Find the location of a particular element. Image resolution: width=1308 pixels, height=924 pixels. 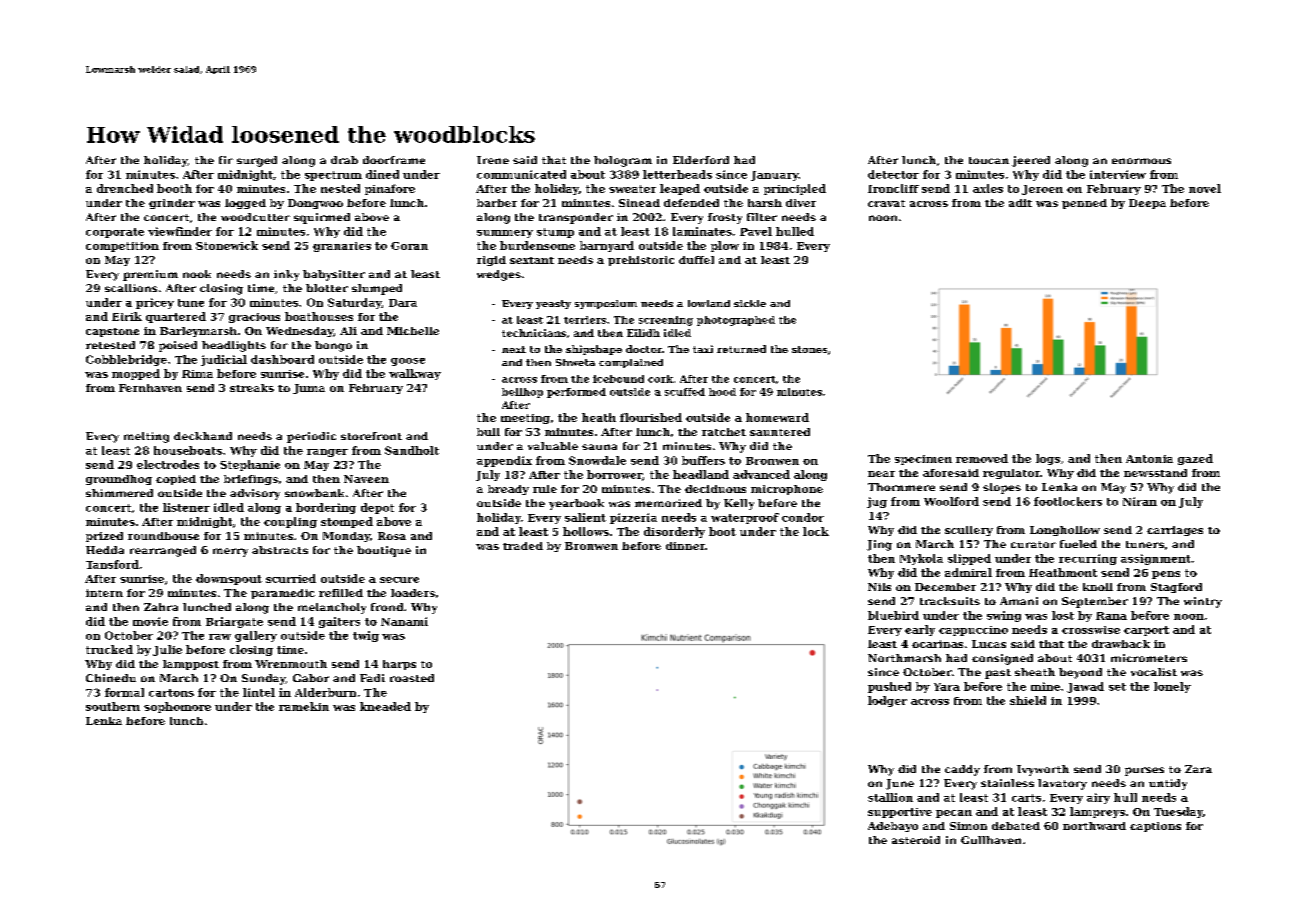

harps is located at coordinates (399, 665).
